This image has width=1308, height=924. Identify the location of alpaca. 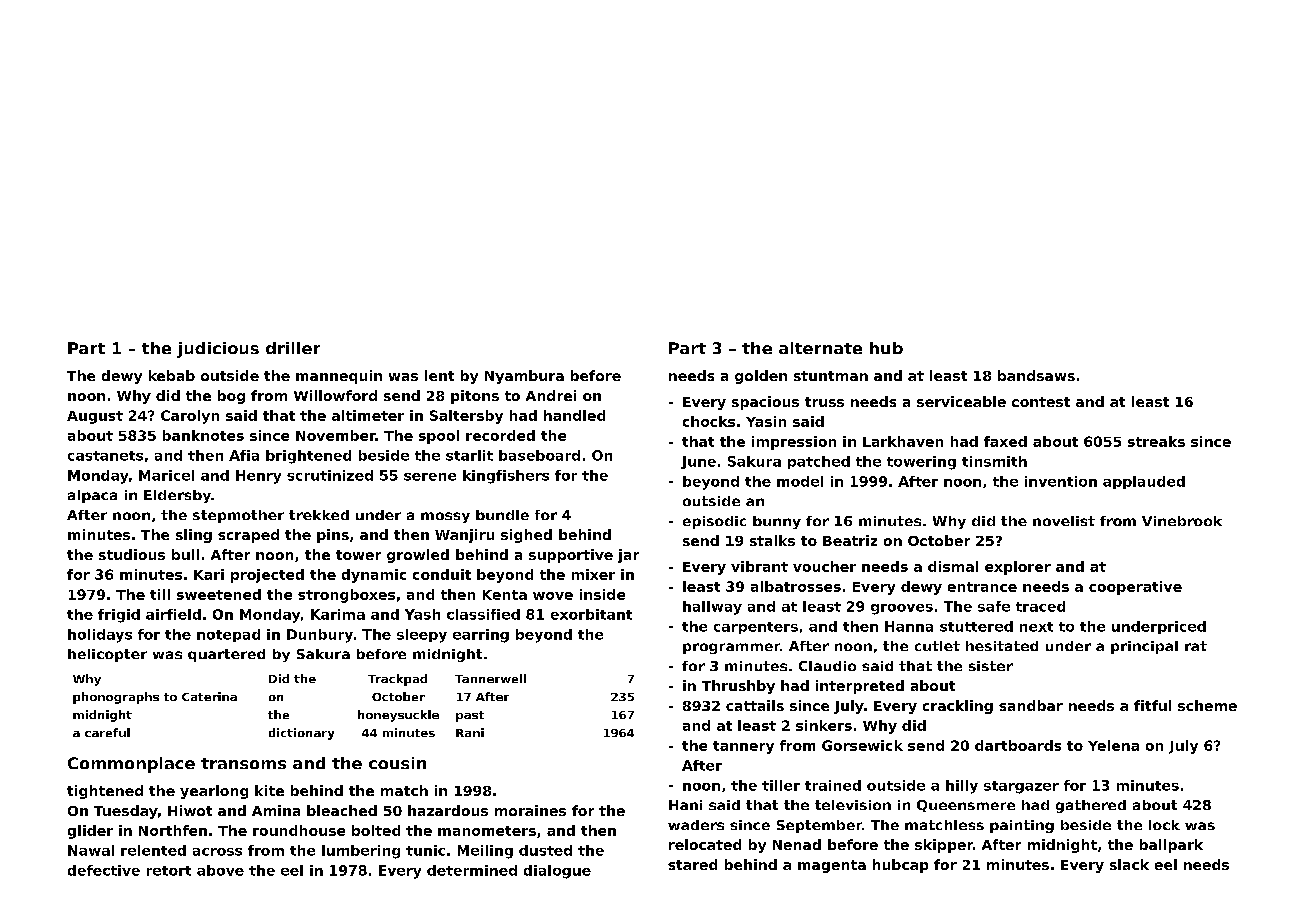
(92, 496).
